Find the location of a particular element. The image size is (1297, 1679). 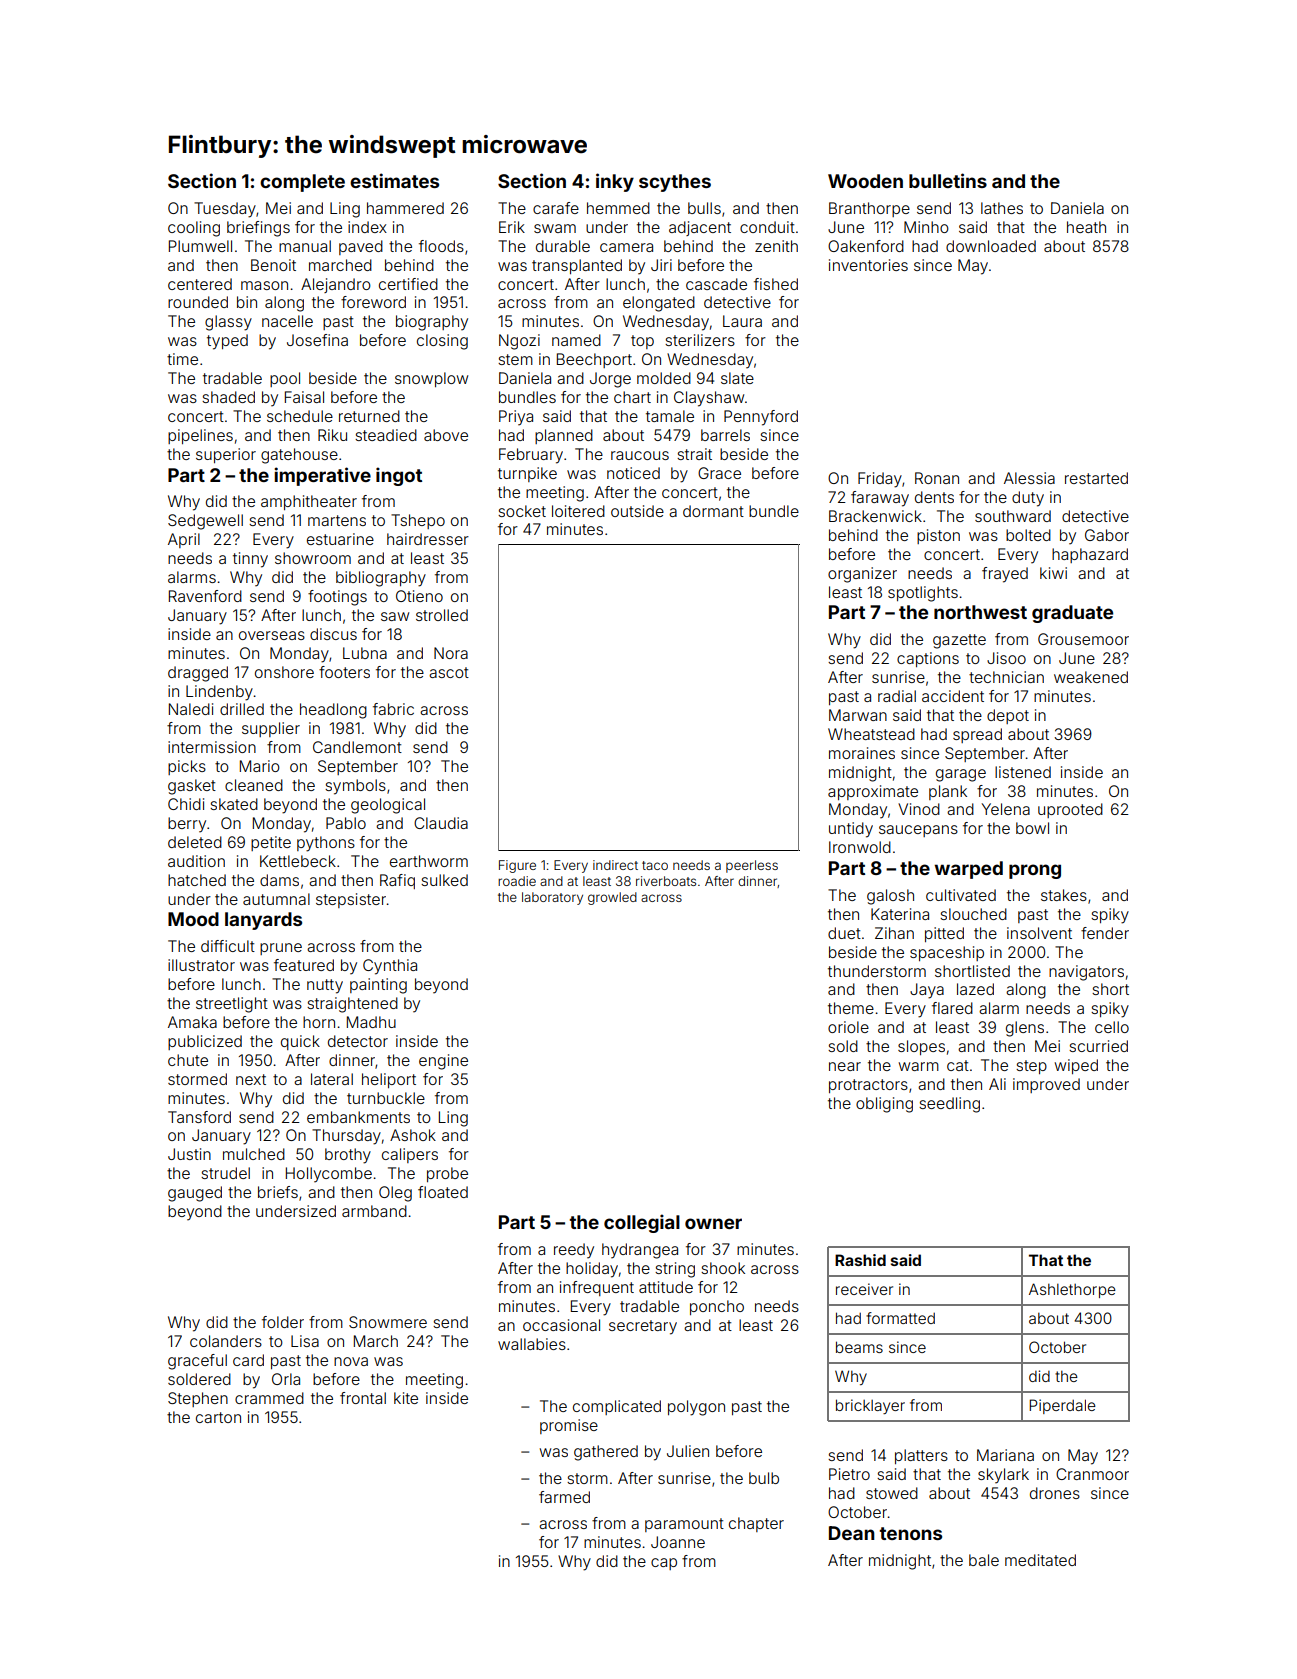

returned is located at coordinates (369, 416).
